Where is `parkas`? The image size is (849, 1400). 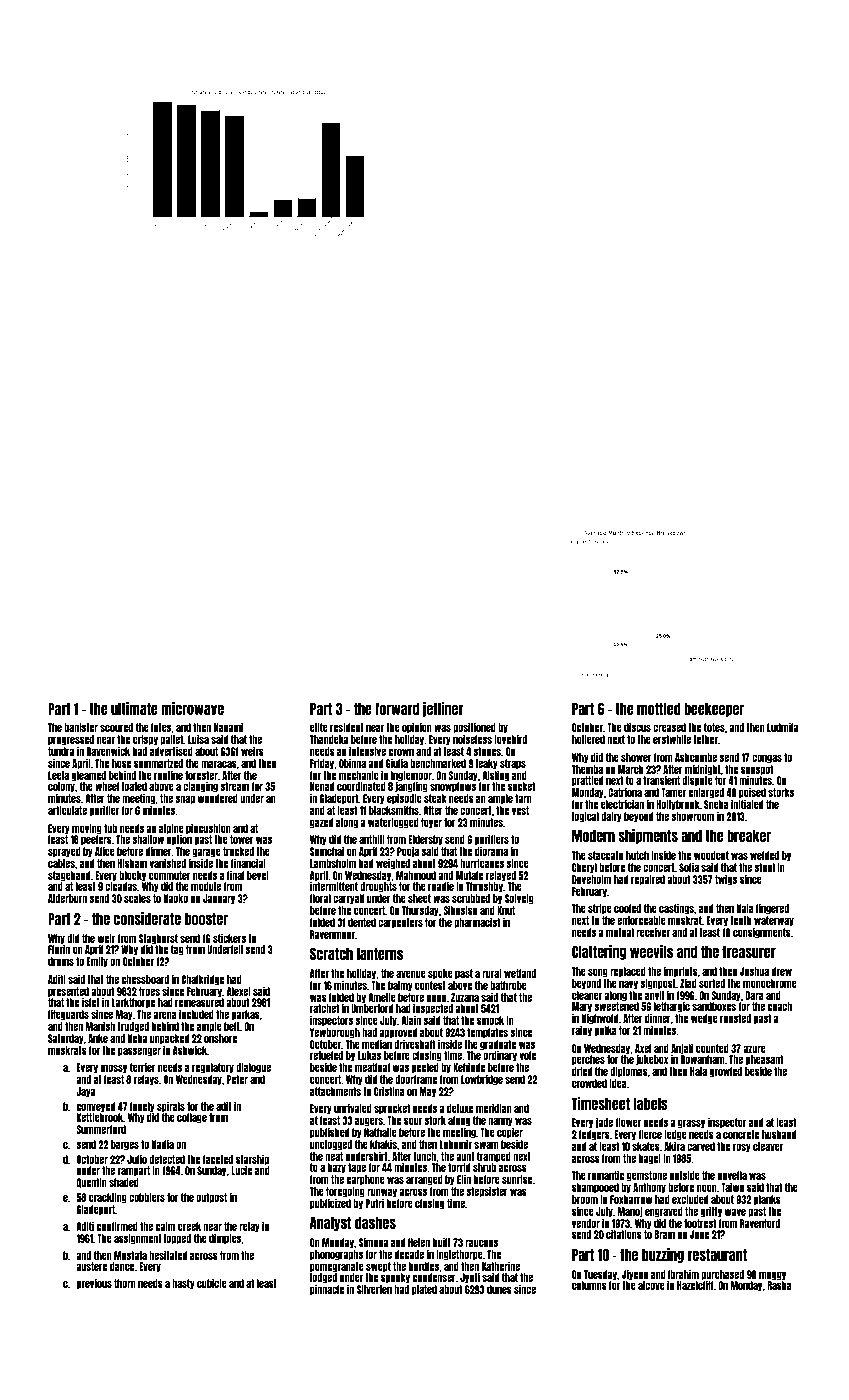
parkas is located at coordinates (246, 1015).
